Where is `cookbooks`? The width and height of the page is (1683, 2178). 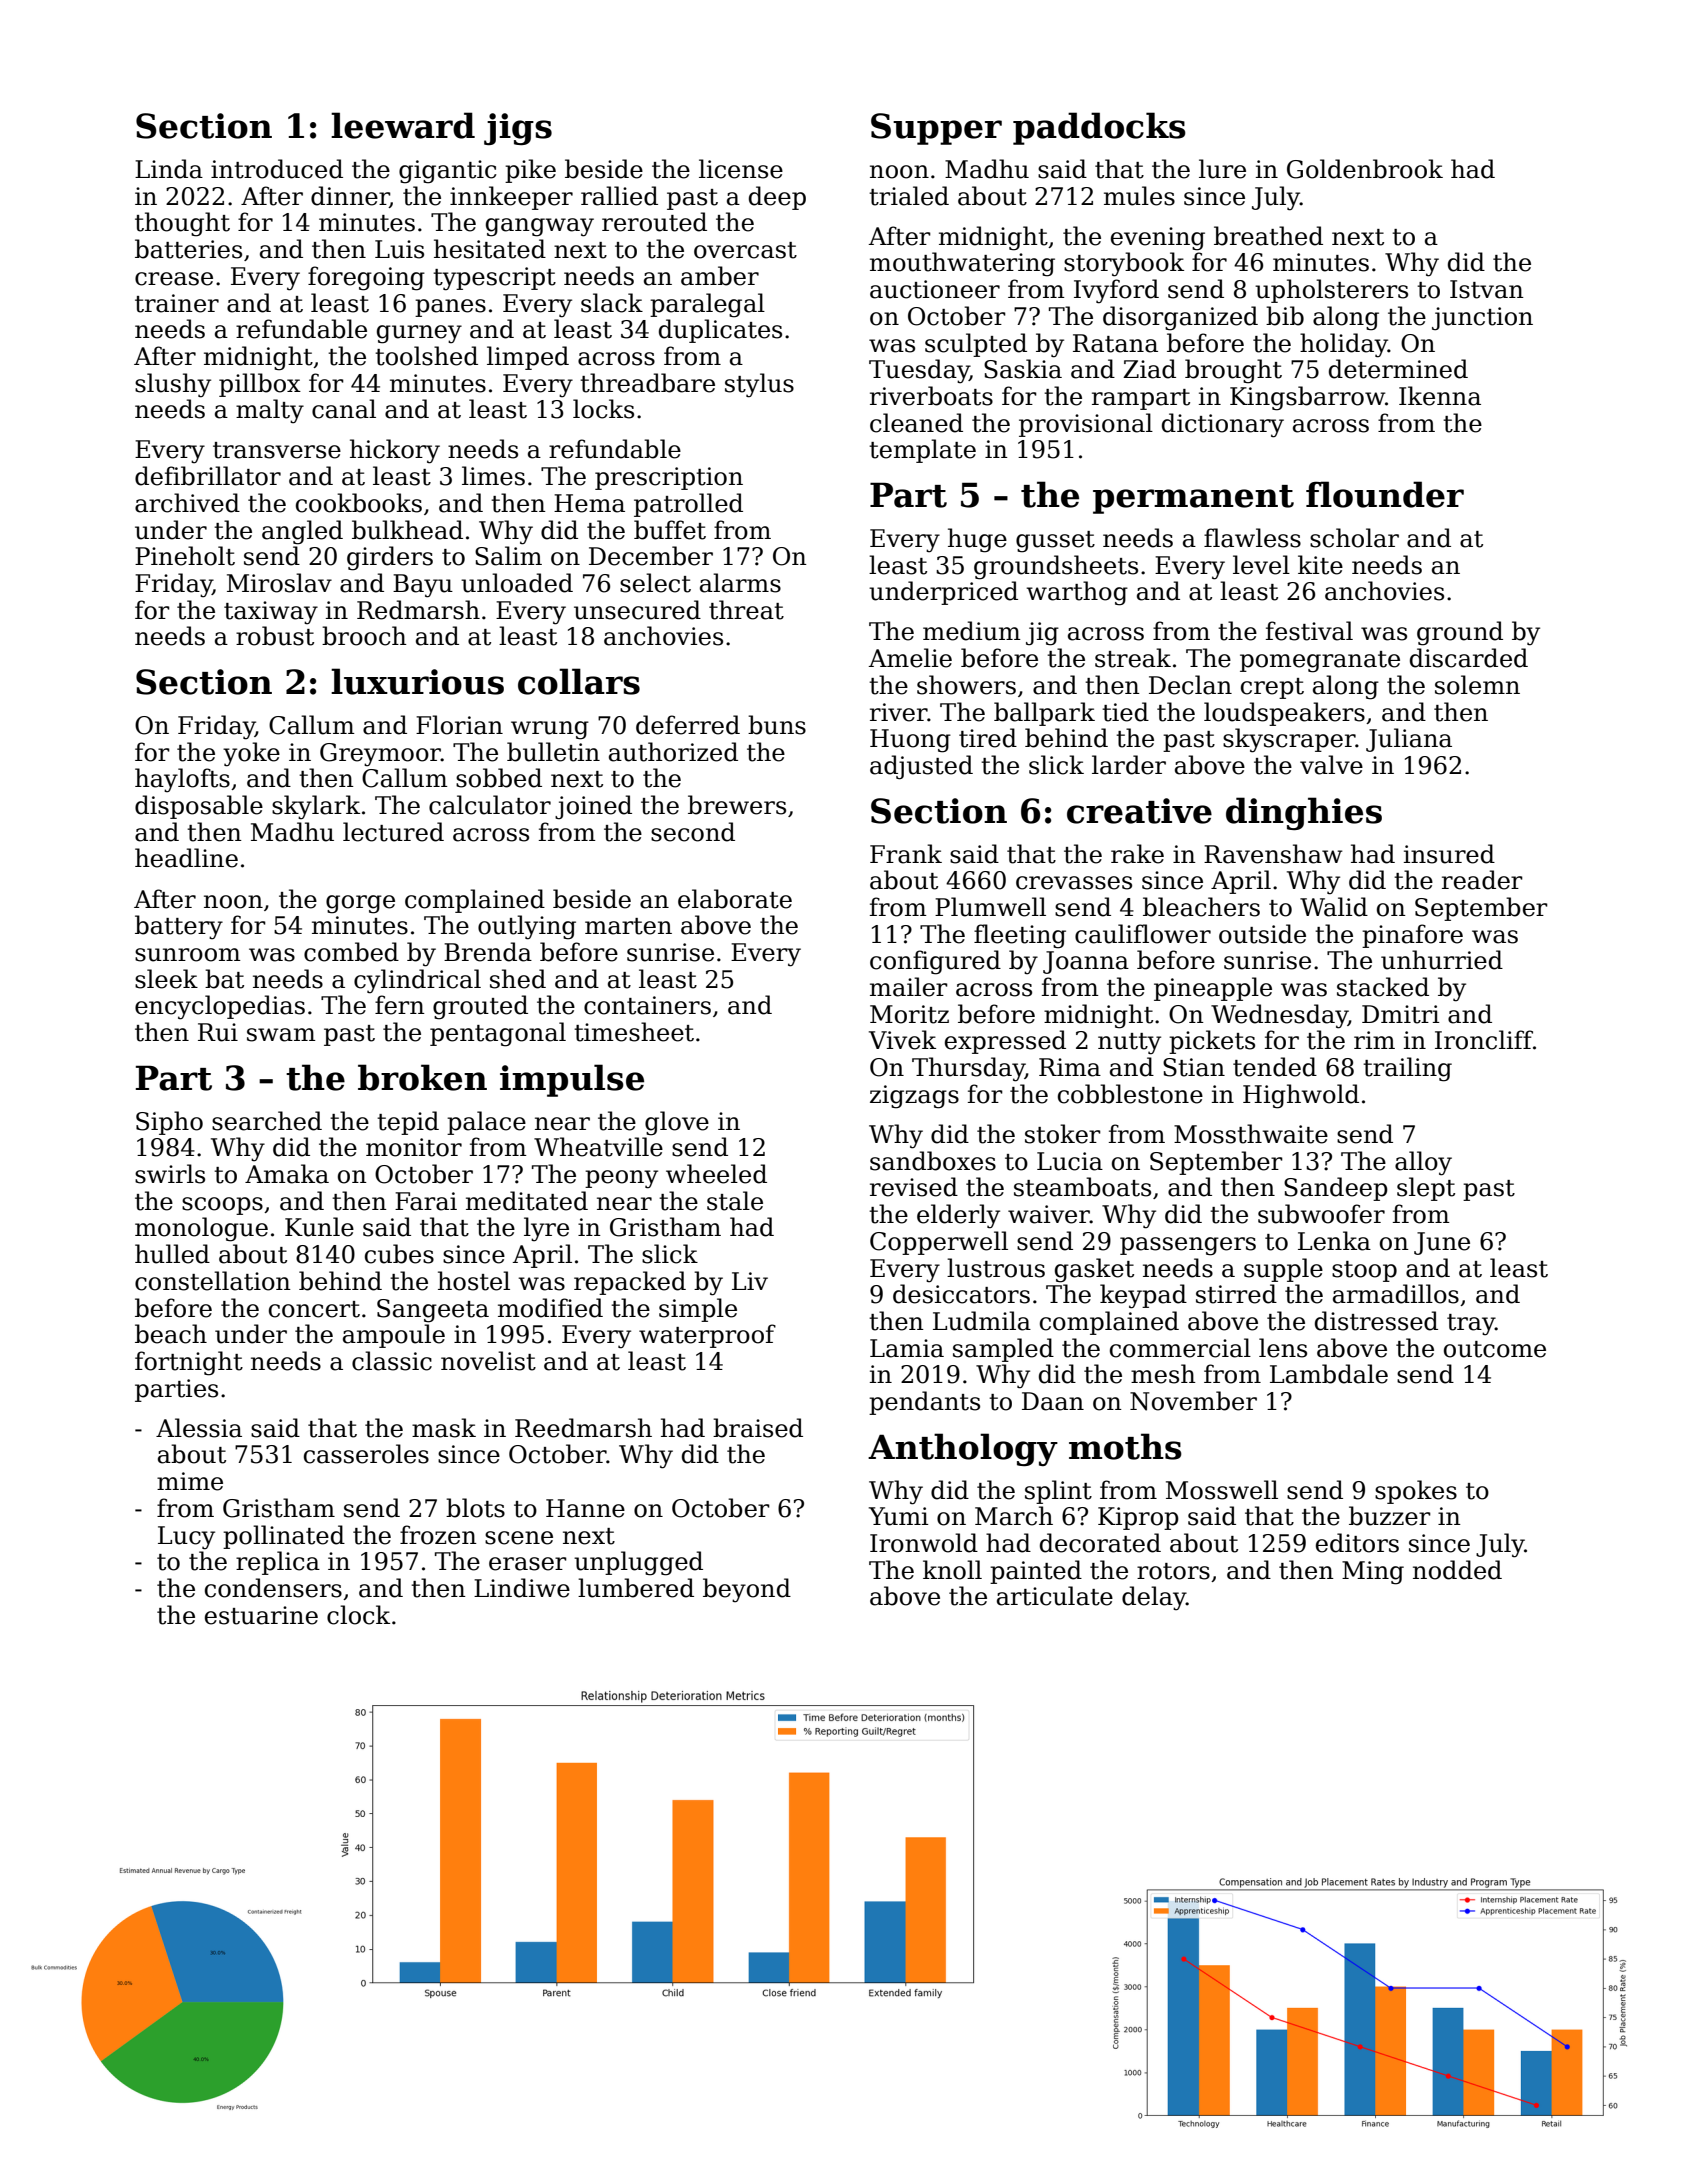
cookbooks is located at coordinates (359, 503).
